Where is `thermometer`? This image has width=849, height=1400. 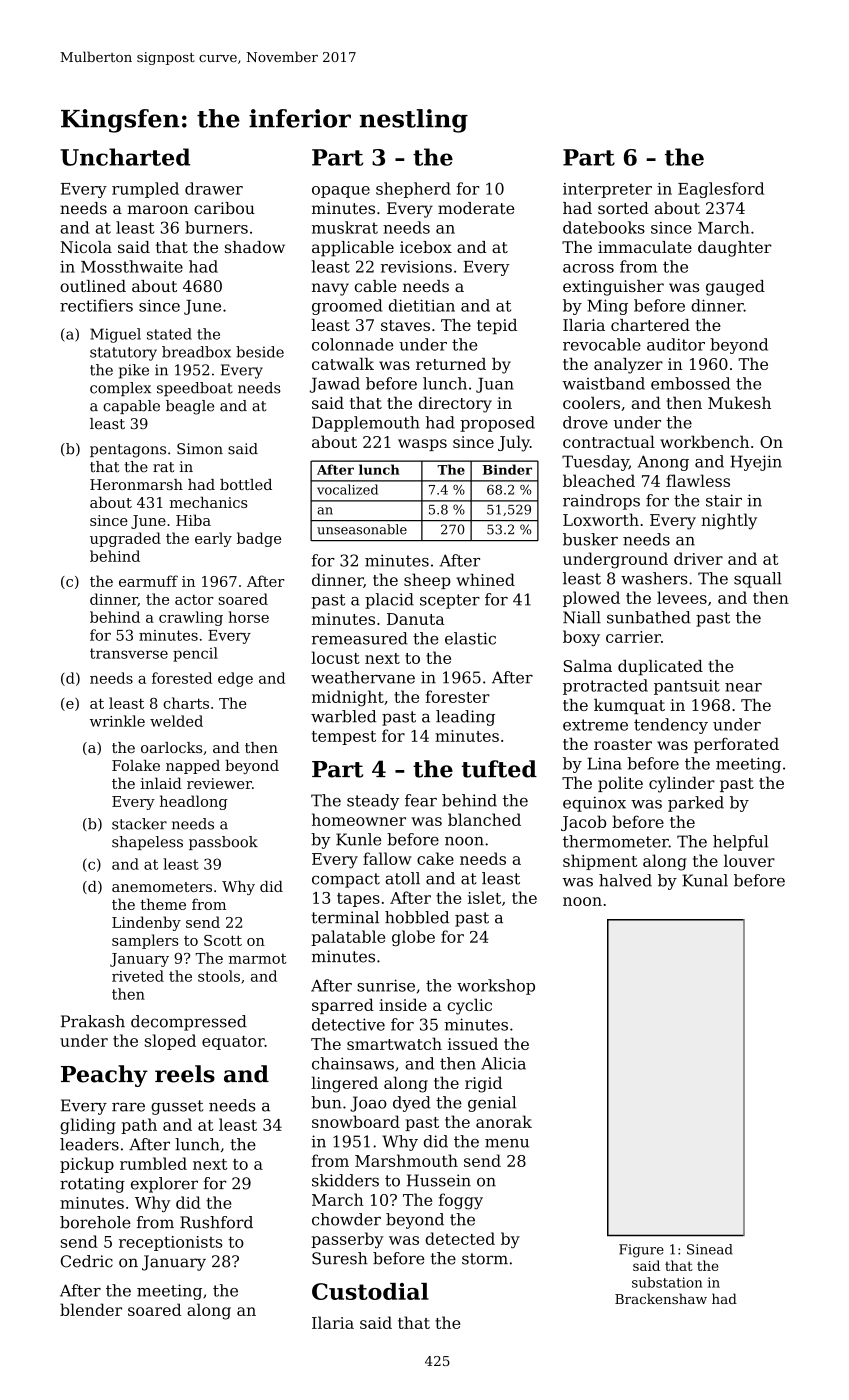
thermometer is located at coordinates (616, 841).
